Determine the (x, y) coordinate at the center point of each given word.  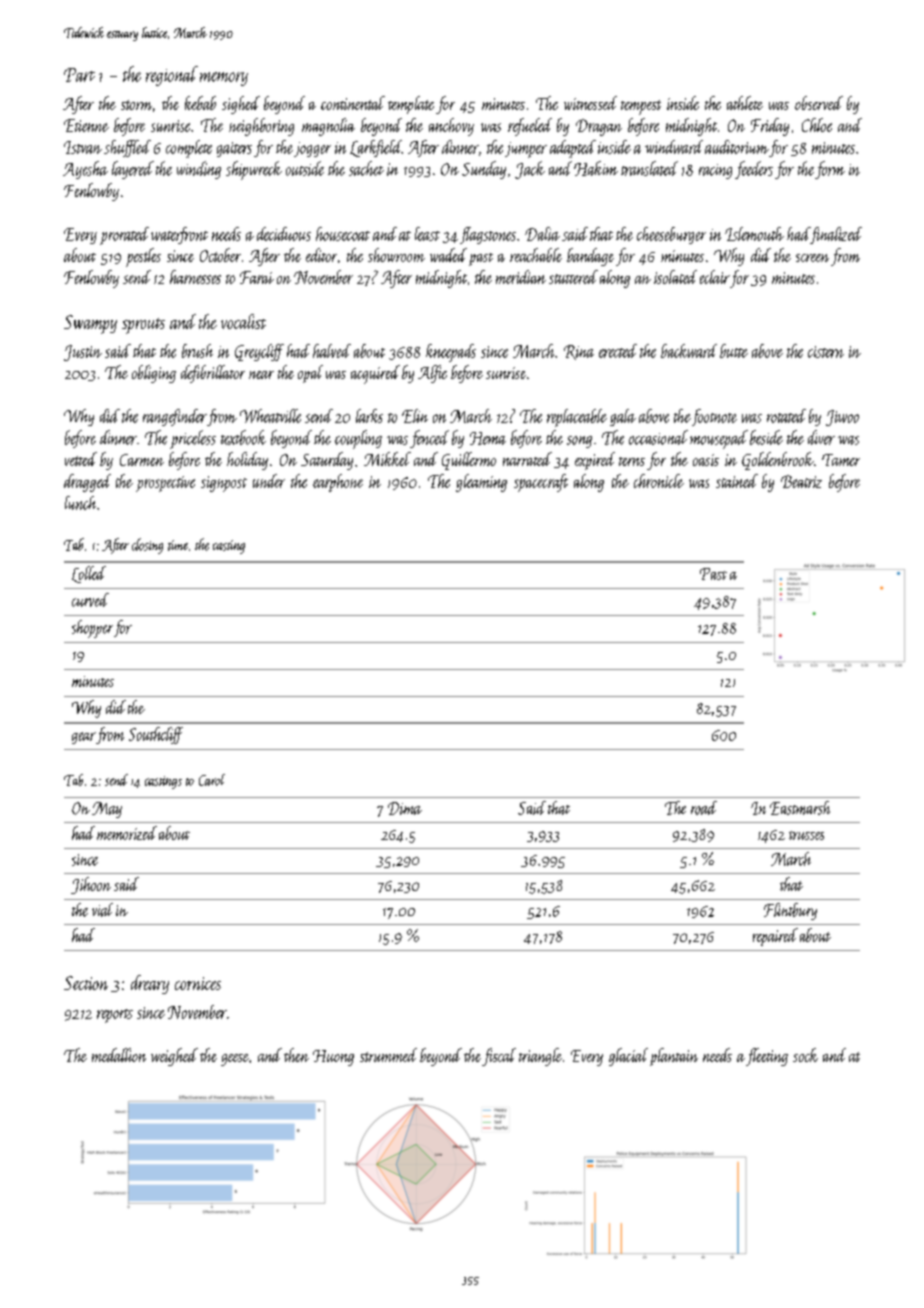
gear (84, 738)
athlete (745, 103)
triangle (540, 1057)
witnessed (590, 103)
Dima (405, 808)
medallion (119, 1055)
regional (172, 76)
